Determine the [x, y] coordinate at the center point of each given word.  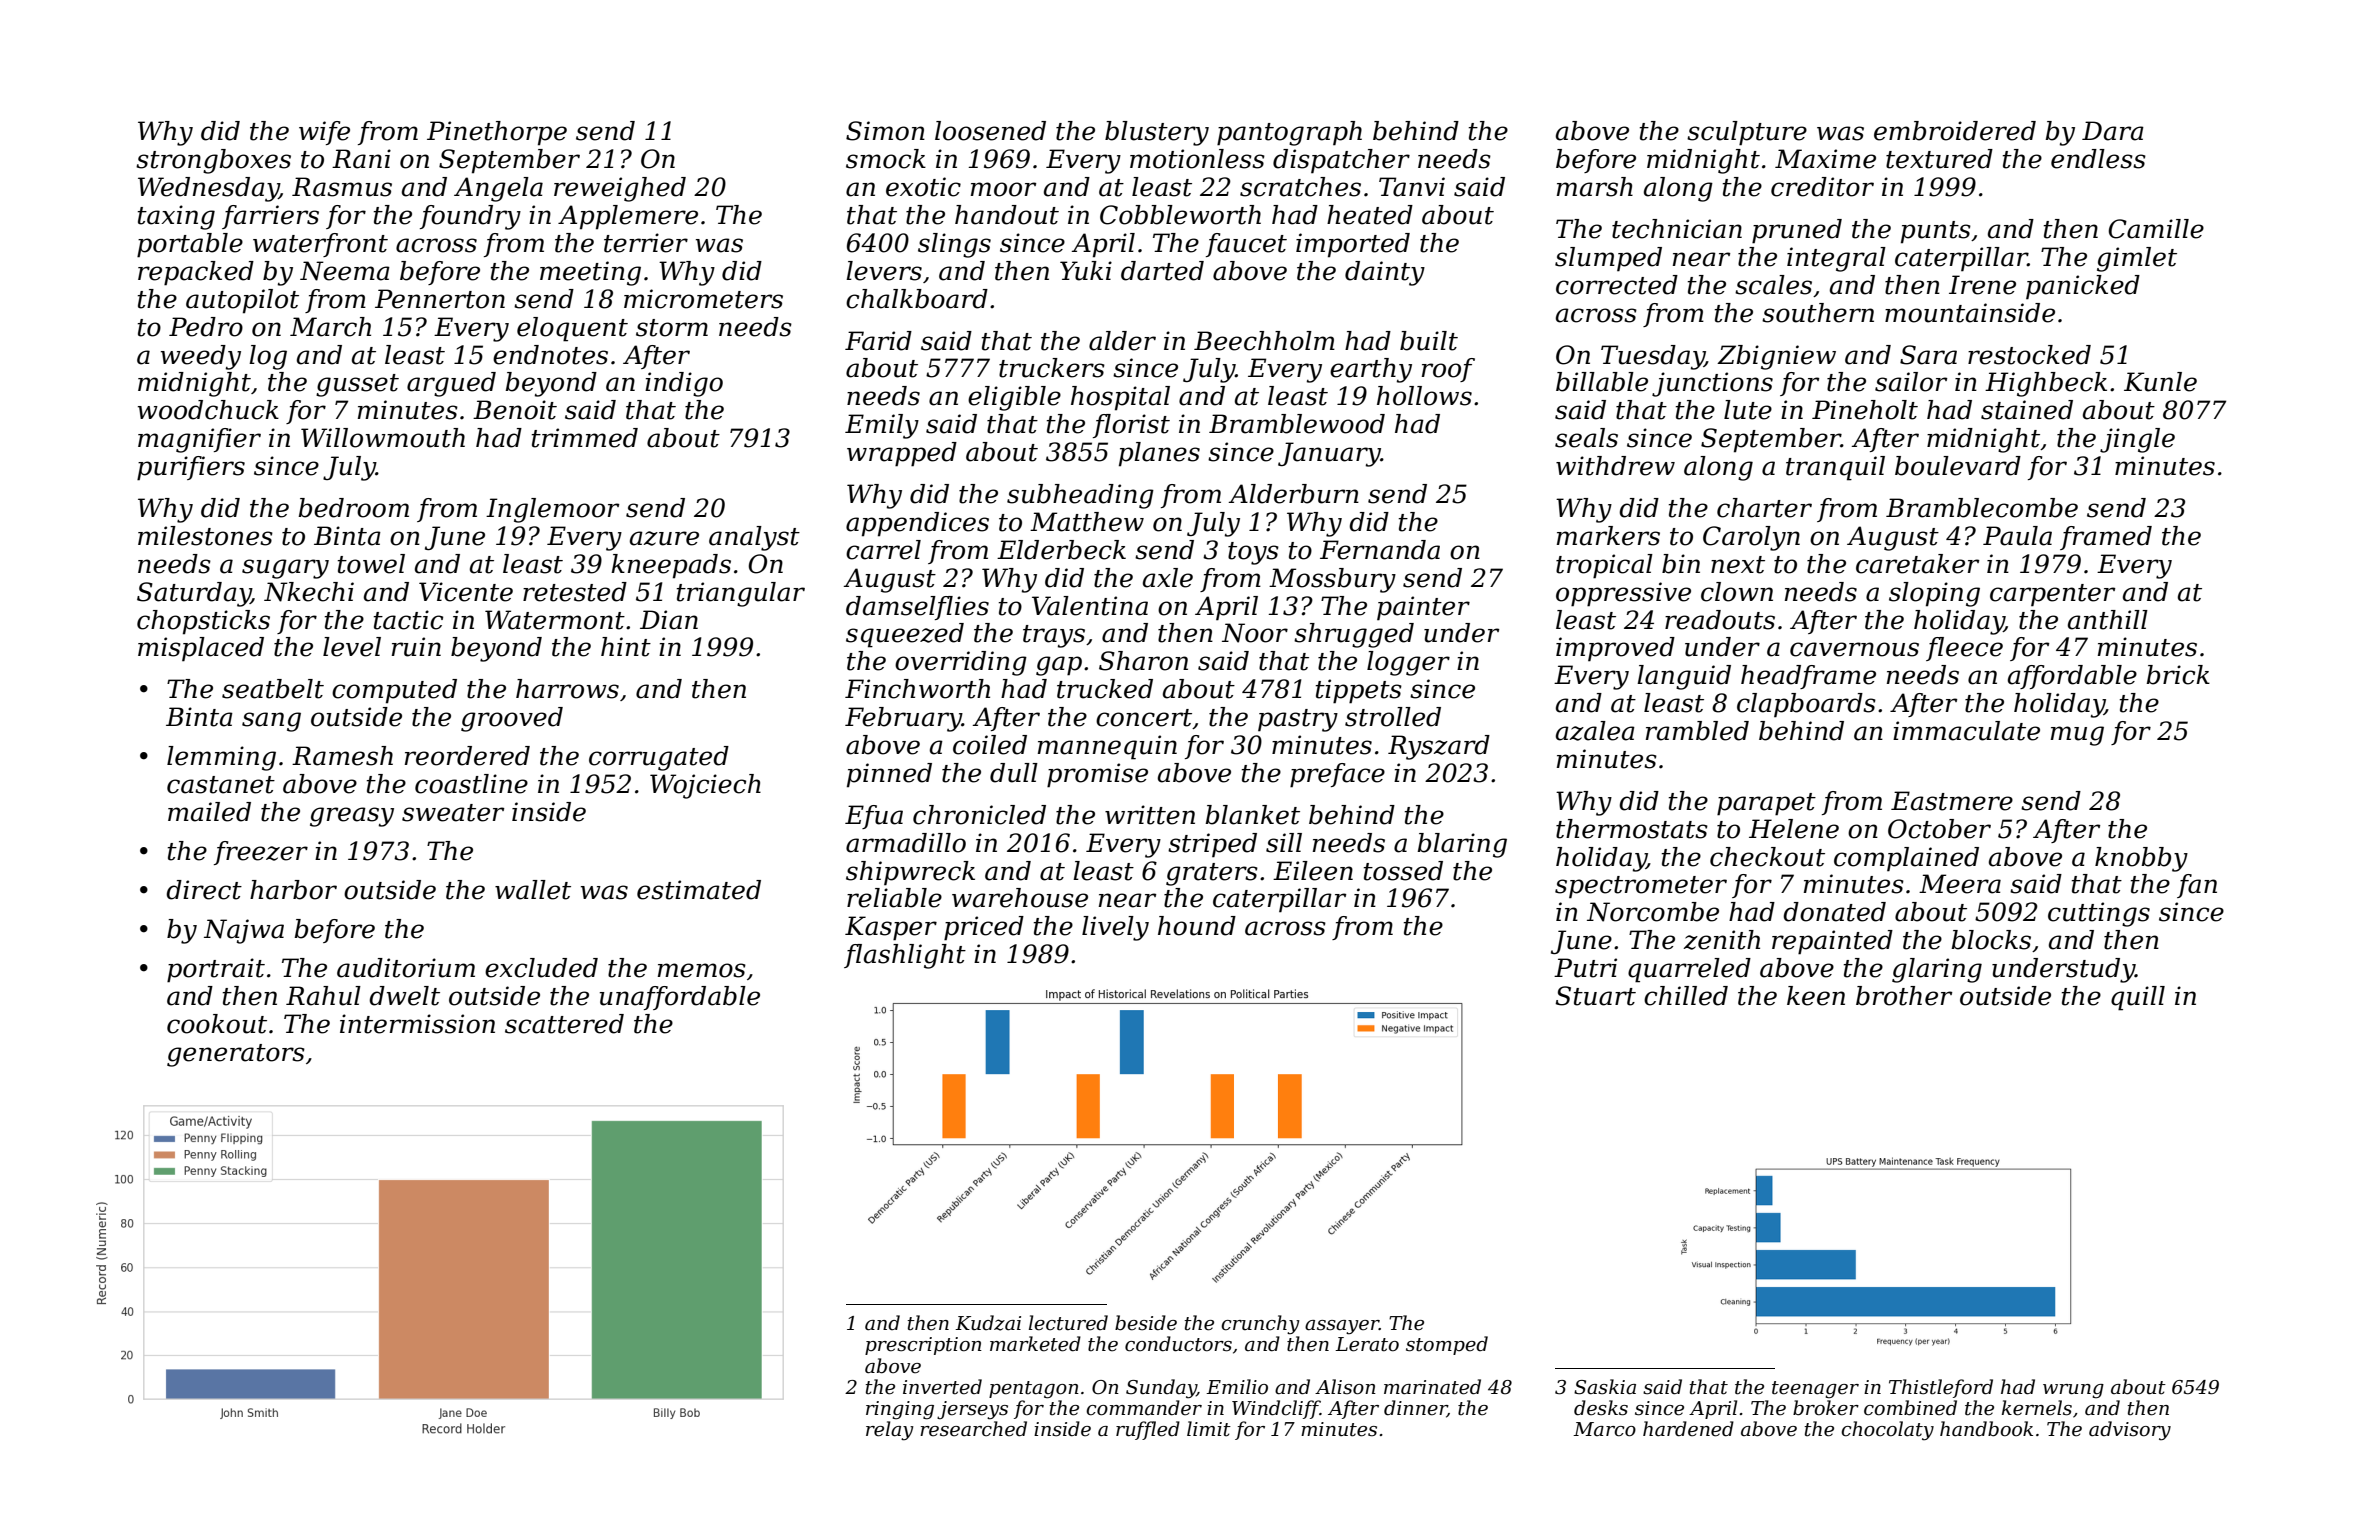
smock [886, 159]
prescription [923, 1346]
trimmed [585, 438]
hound [1197, 926]
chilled [1686, 996]
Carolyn [1751, 538]
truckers [1052, 368]
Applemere [628, 217]
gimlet [2137, 259]
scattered [564, 1024]
